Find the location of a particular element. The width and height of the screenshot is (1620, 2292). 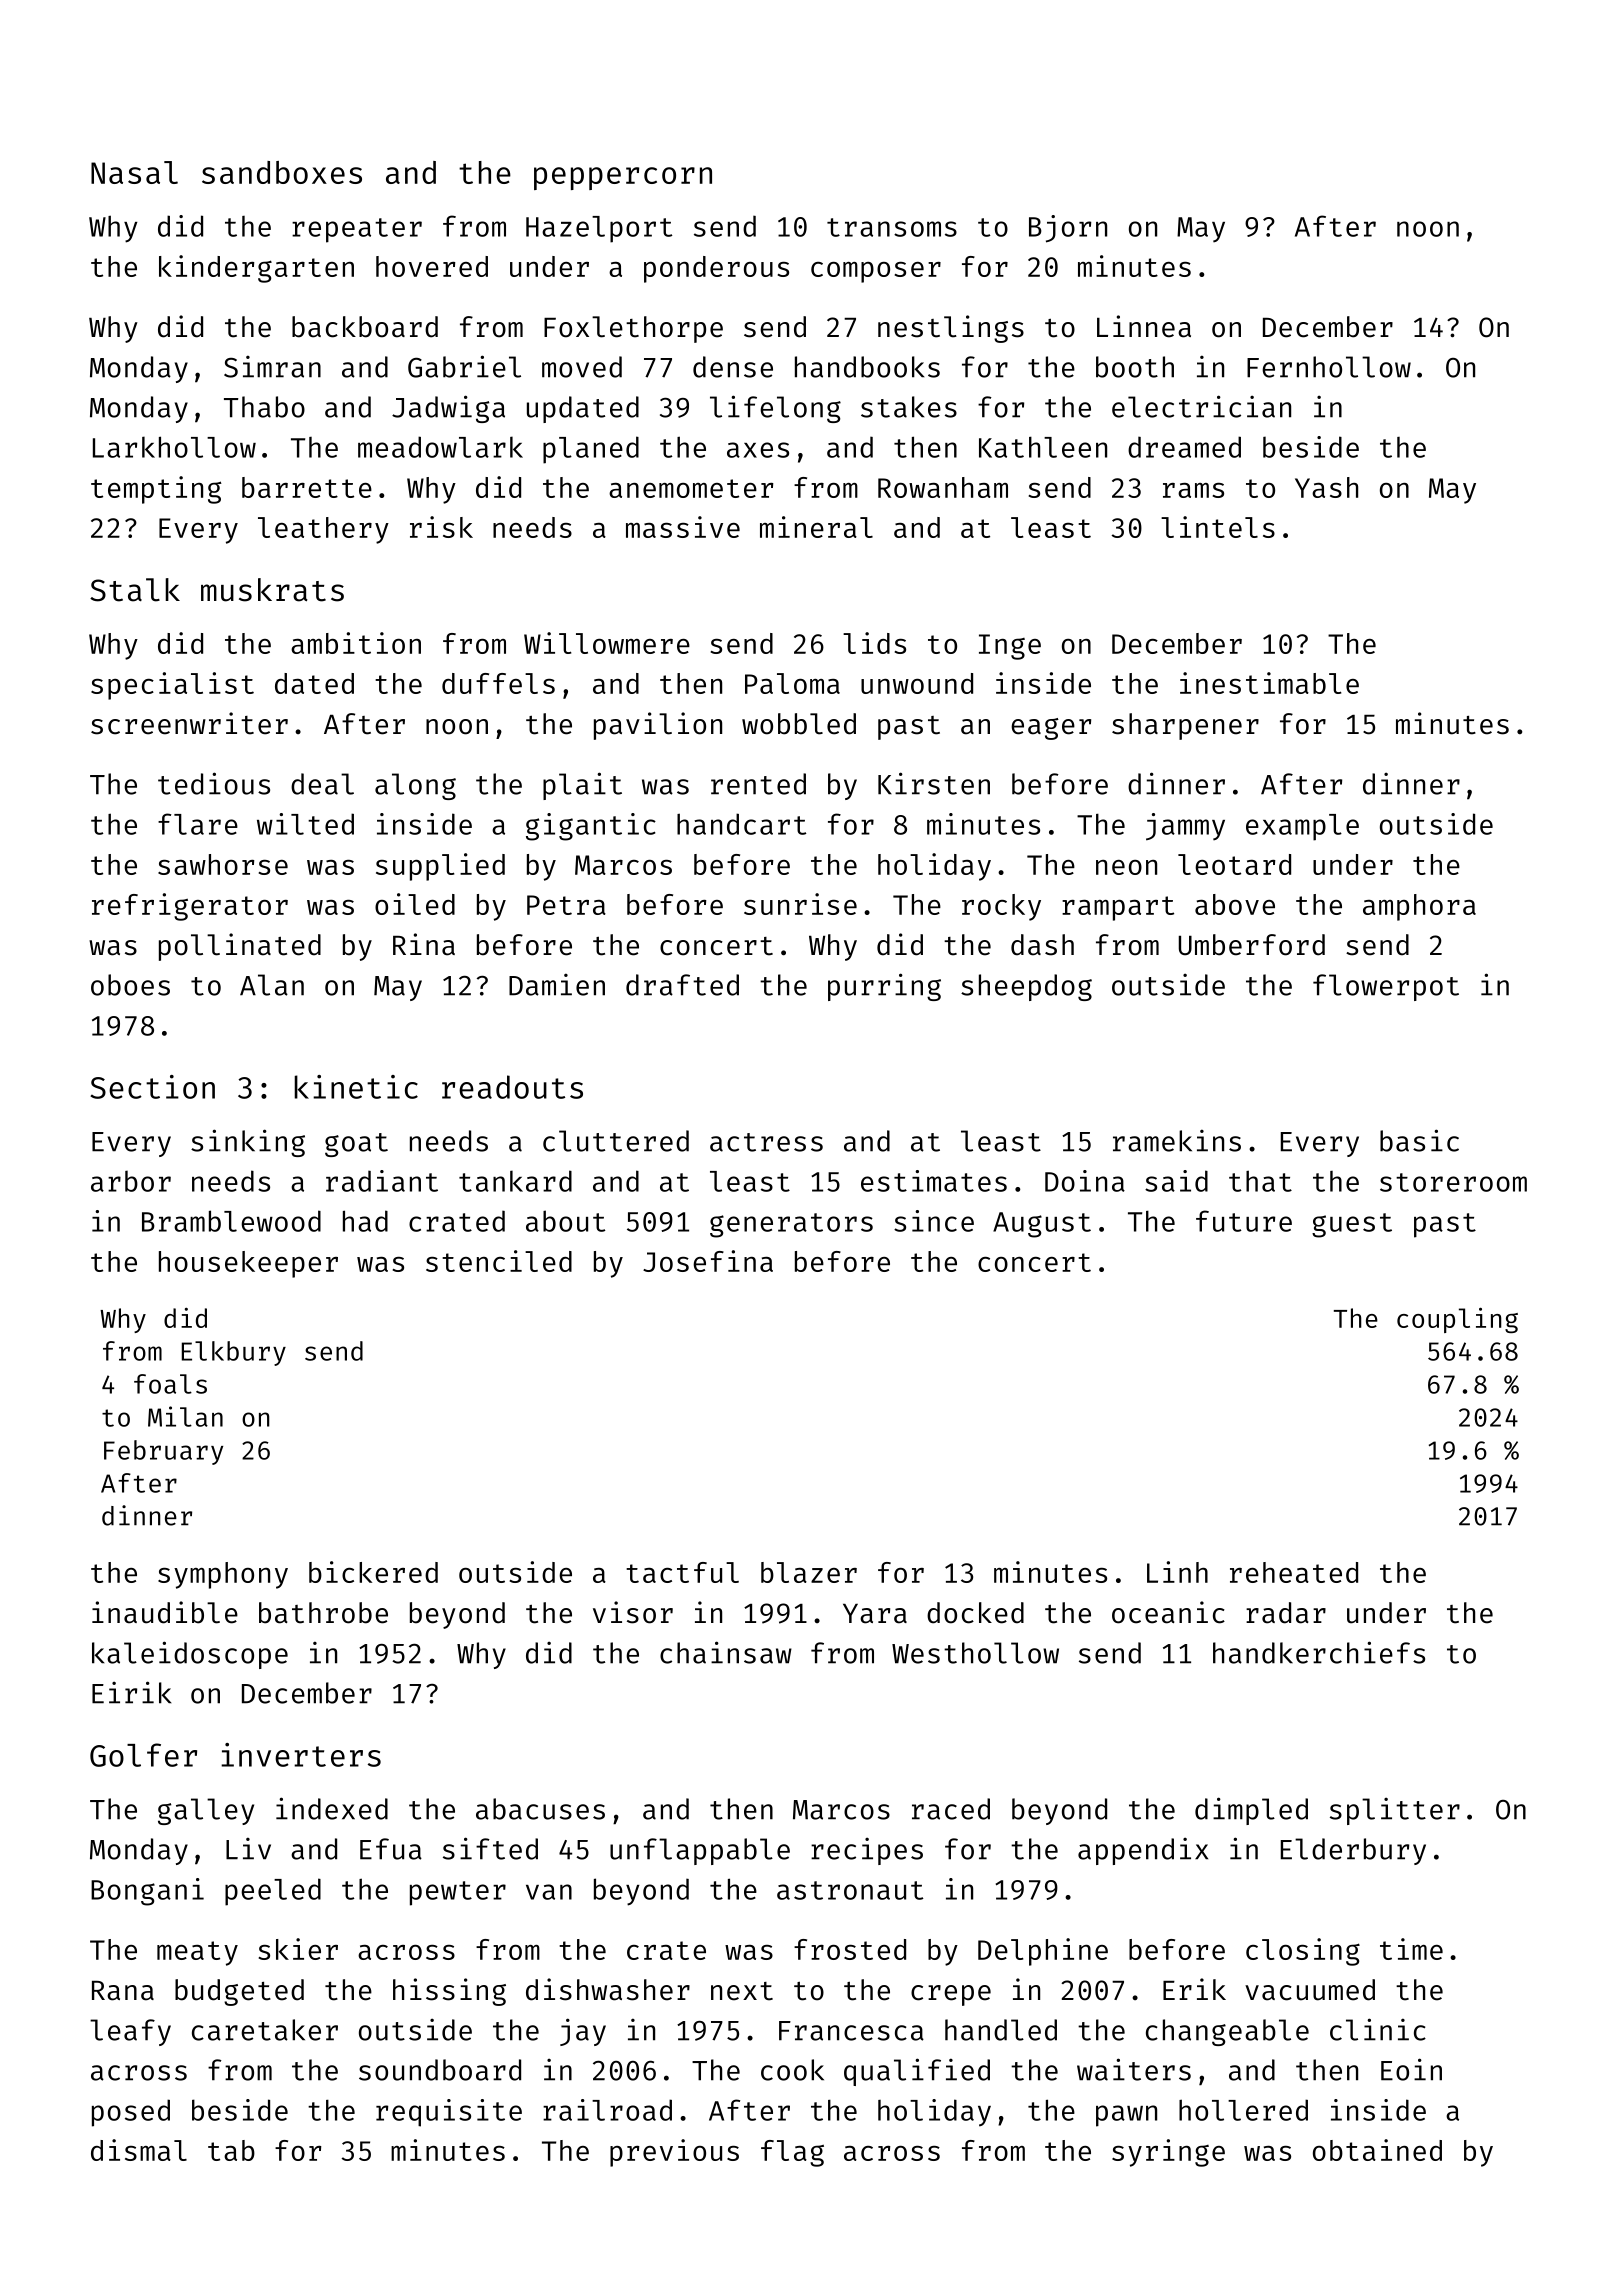

raced is located at coordinates (951, 1809).
